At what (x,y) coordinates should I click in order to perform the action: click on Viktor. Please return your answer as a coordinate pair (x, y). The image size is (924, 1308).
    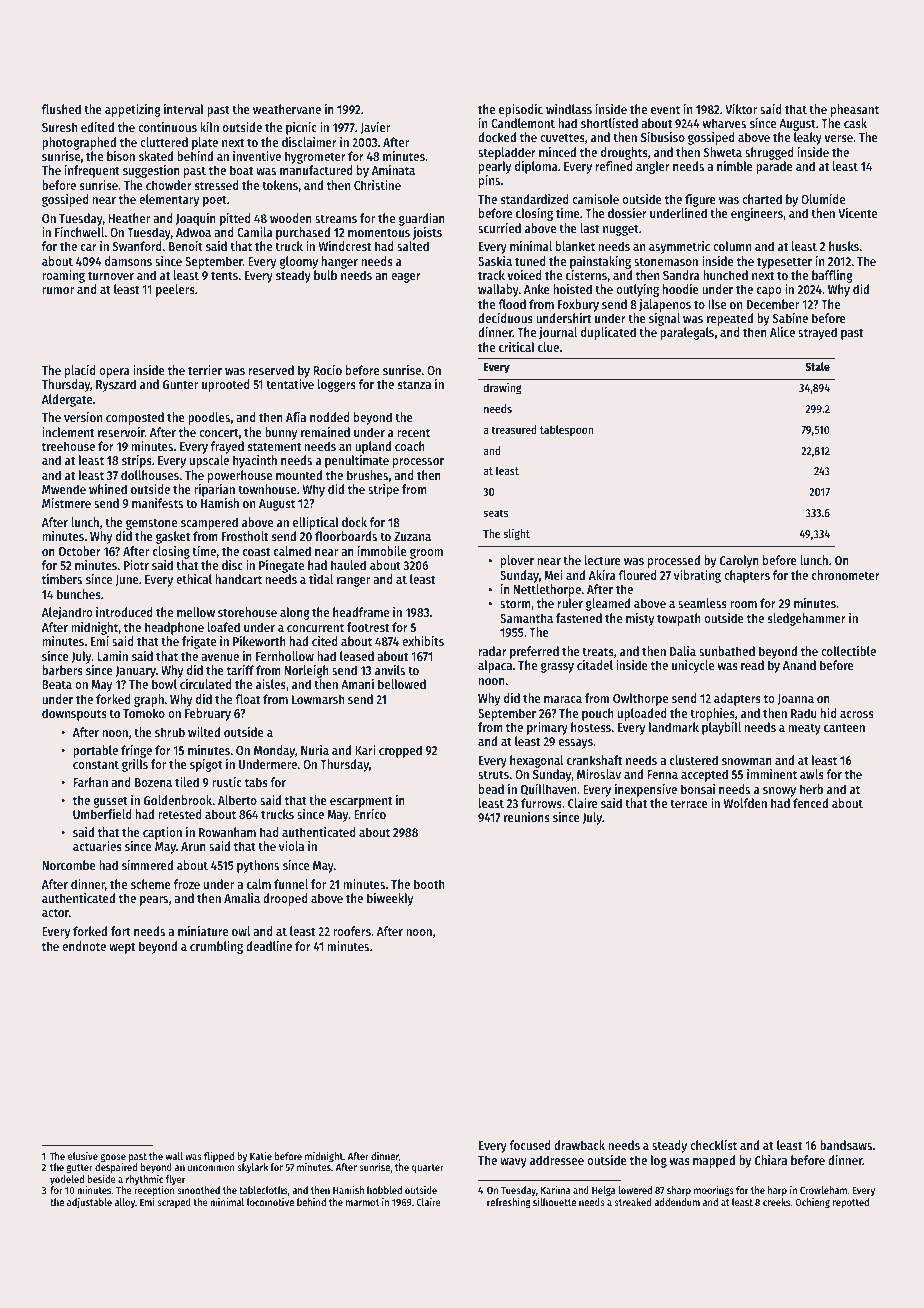
    Looking at the image, I should click on (741, 109).
